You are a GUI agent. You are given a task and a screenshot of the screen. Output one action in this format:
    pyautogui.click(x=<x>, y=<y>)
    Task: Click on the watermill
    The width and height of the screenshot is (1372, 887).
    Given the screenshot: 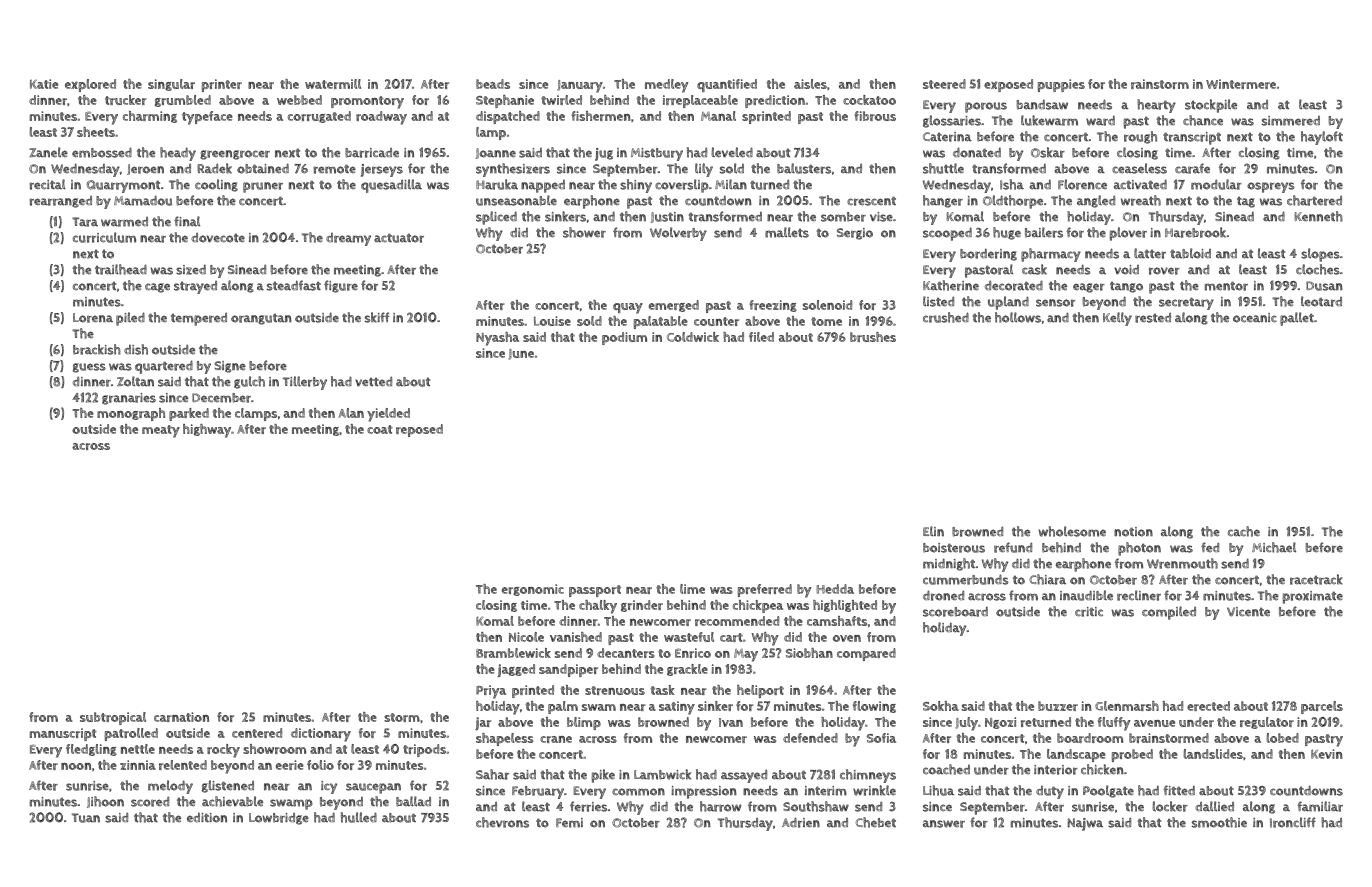 What is the action you would take?
    pyautogui.click(x=333, y=84)
